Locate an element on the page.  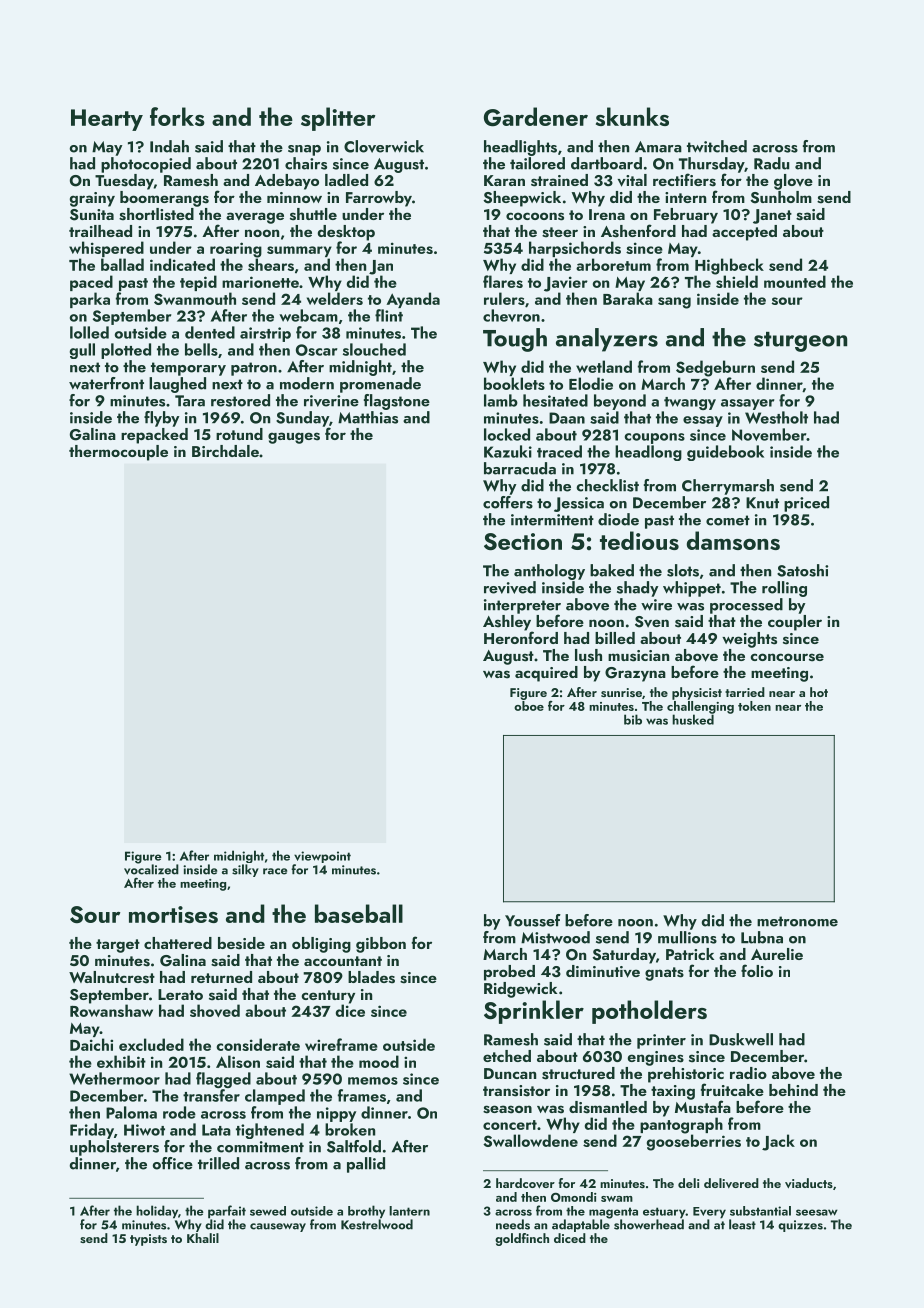
Radu is located at coordinates (771, 163).
